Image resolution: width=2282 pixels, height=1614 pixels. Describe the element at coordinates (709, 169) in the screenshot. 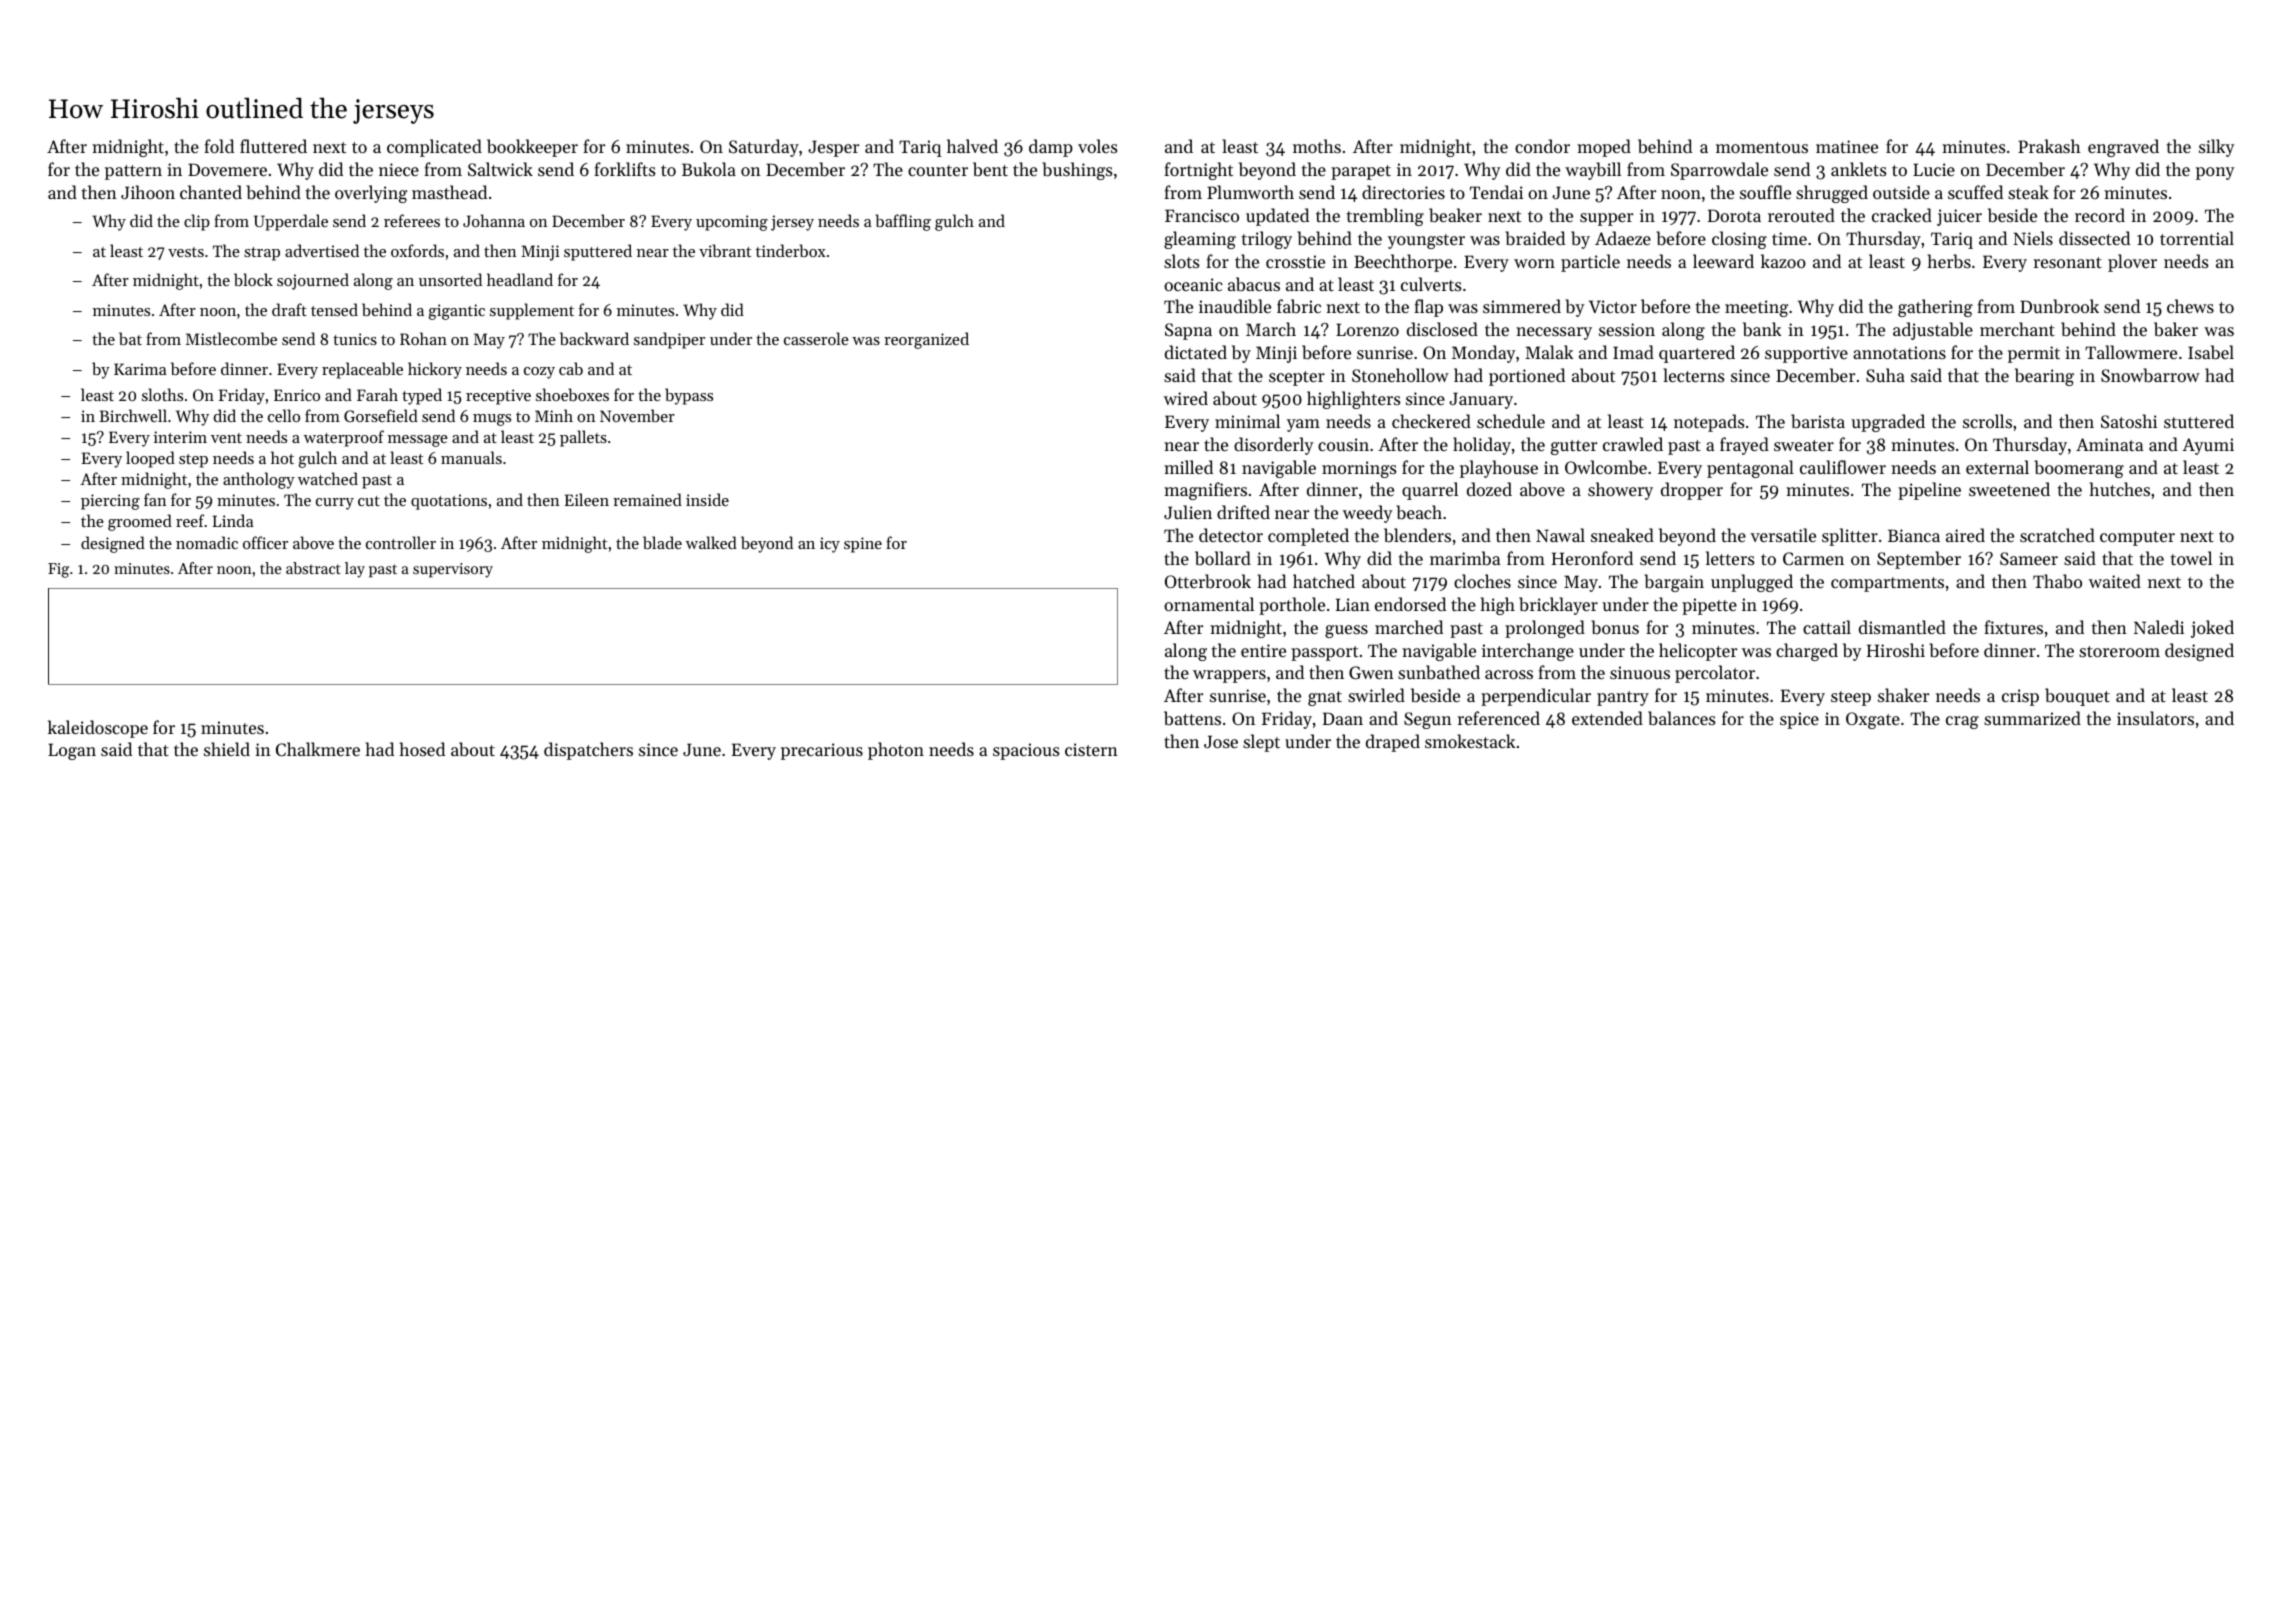

I see `Bukola` at that location.
